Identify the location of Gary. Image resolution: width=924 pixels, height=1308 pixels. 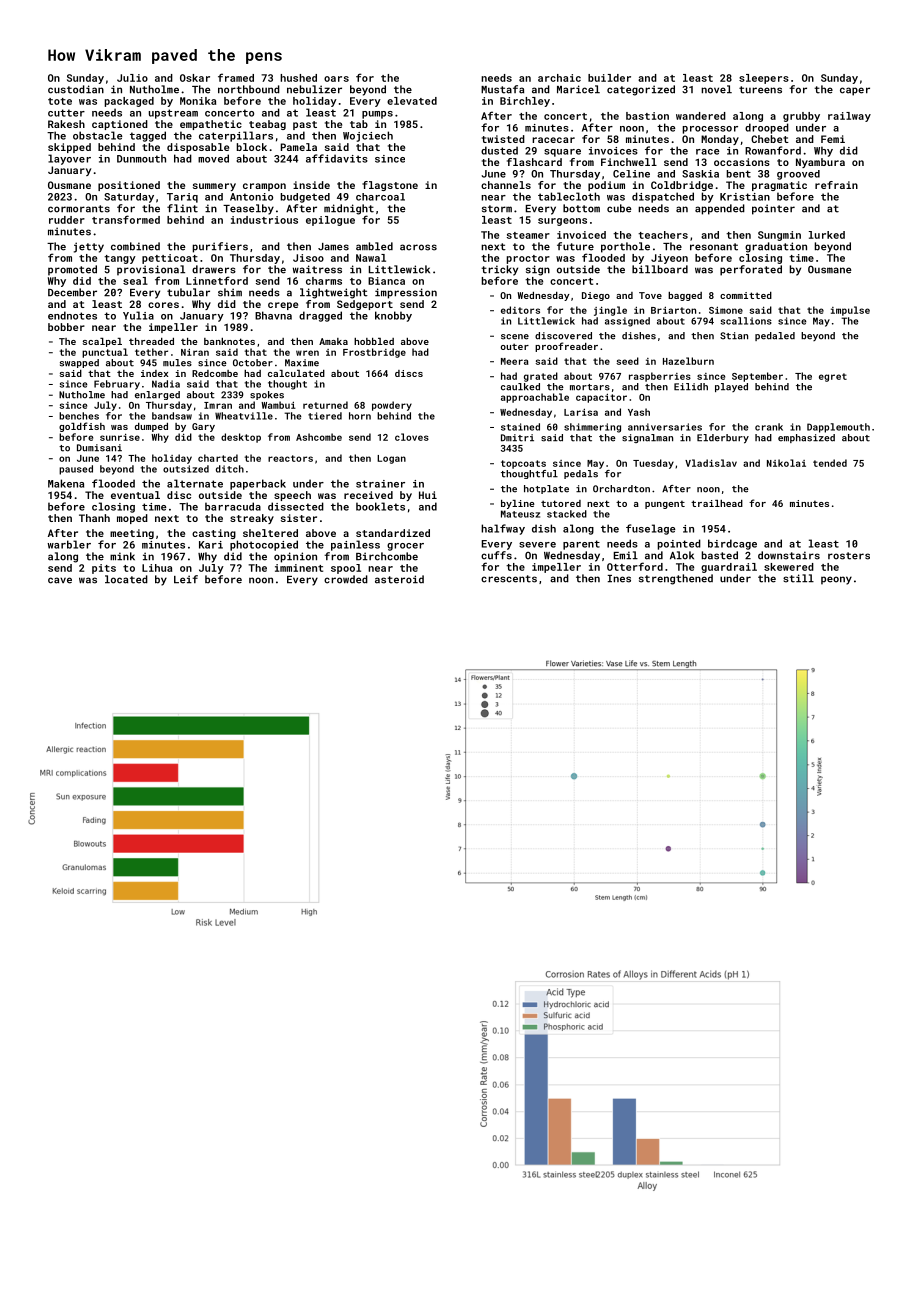
(203, 427).
